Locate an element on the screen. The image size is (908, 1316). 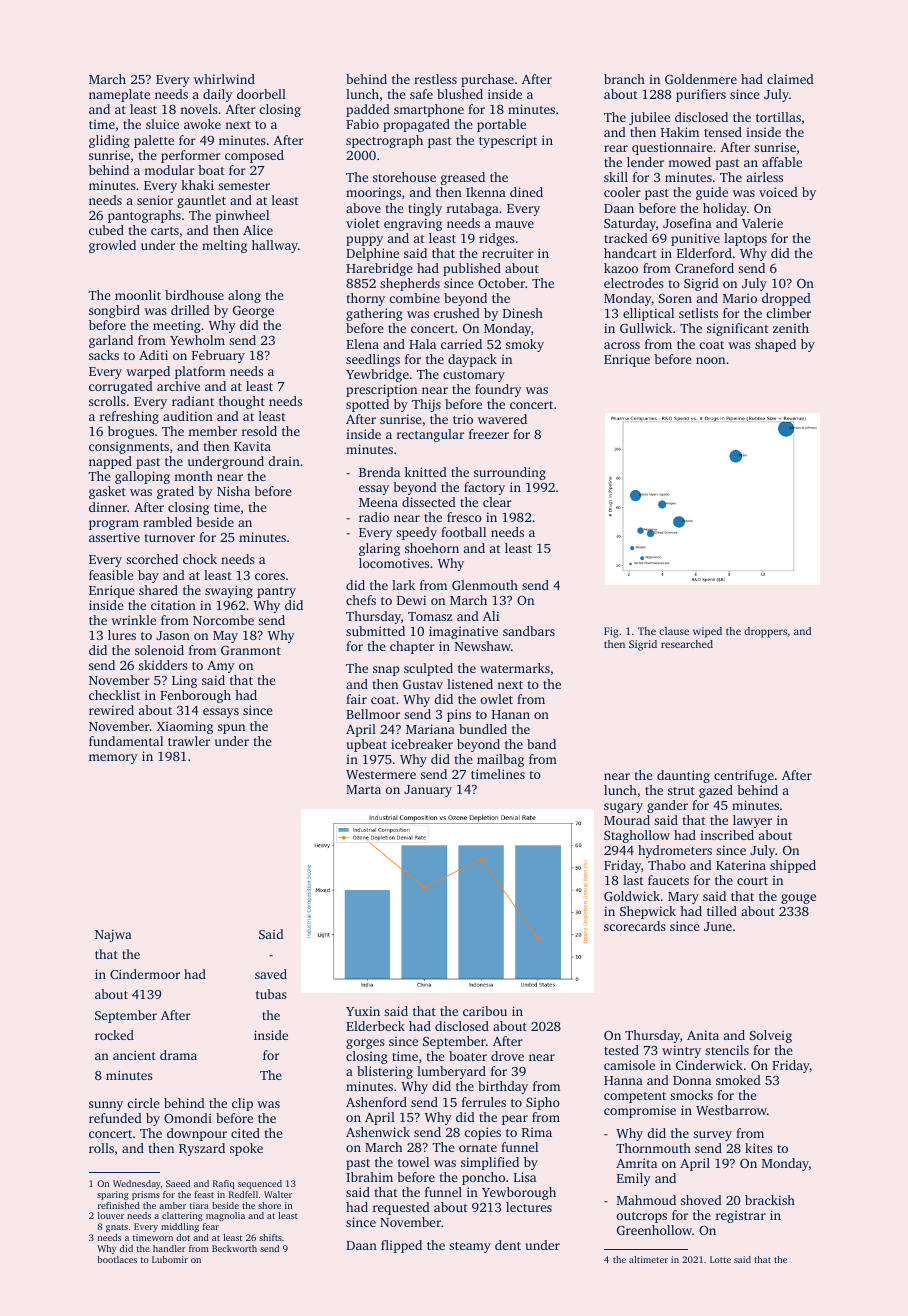
daily is located at coordinates (218, 95).
